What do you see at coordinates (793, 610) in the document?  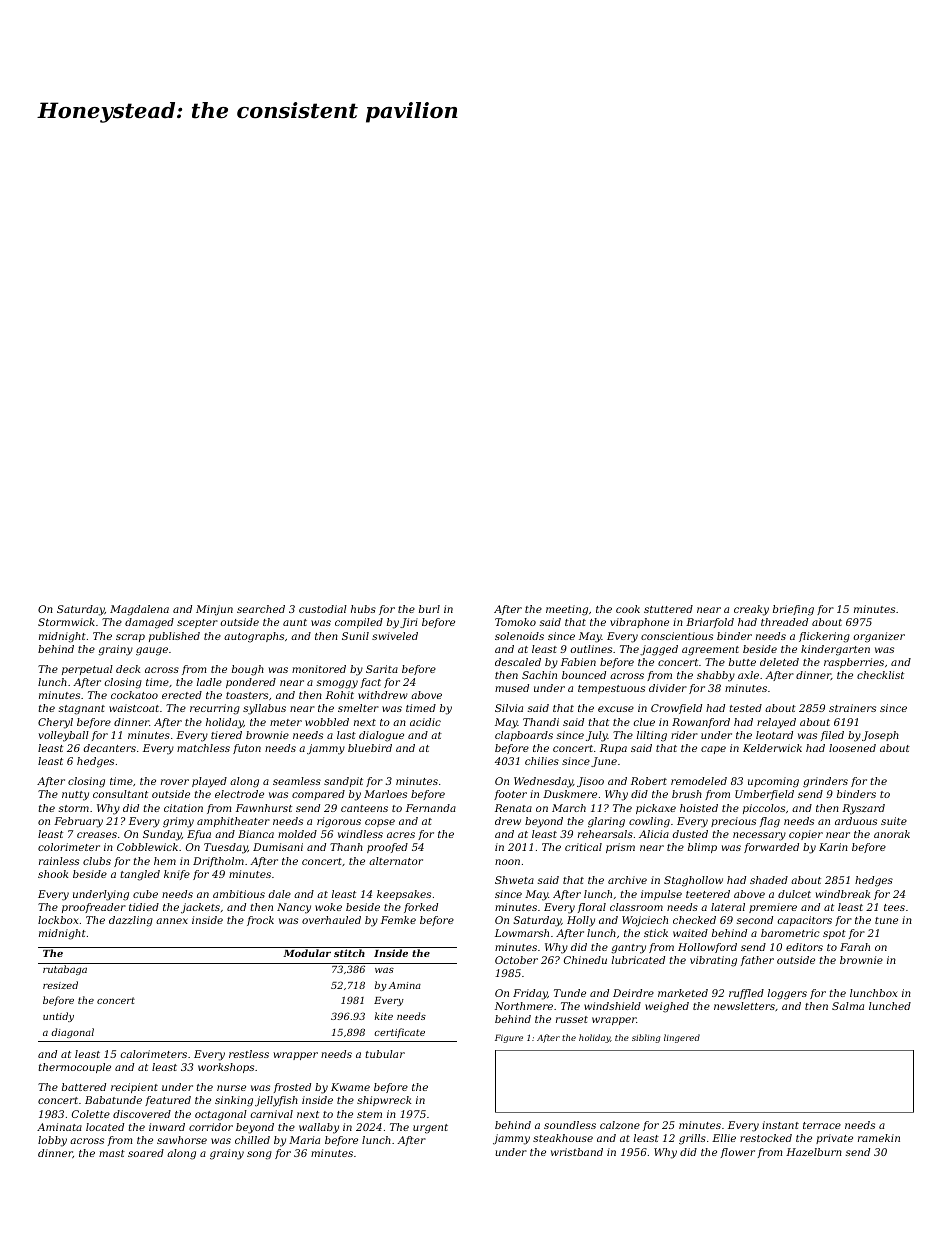 I see `briefing` at bounding box center [793, 610].
